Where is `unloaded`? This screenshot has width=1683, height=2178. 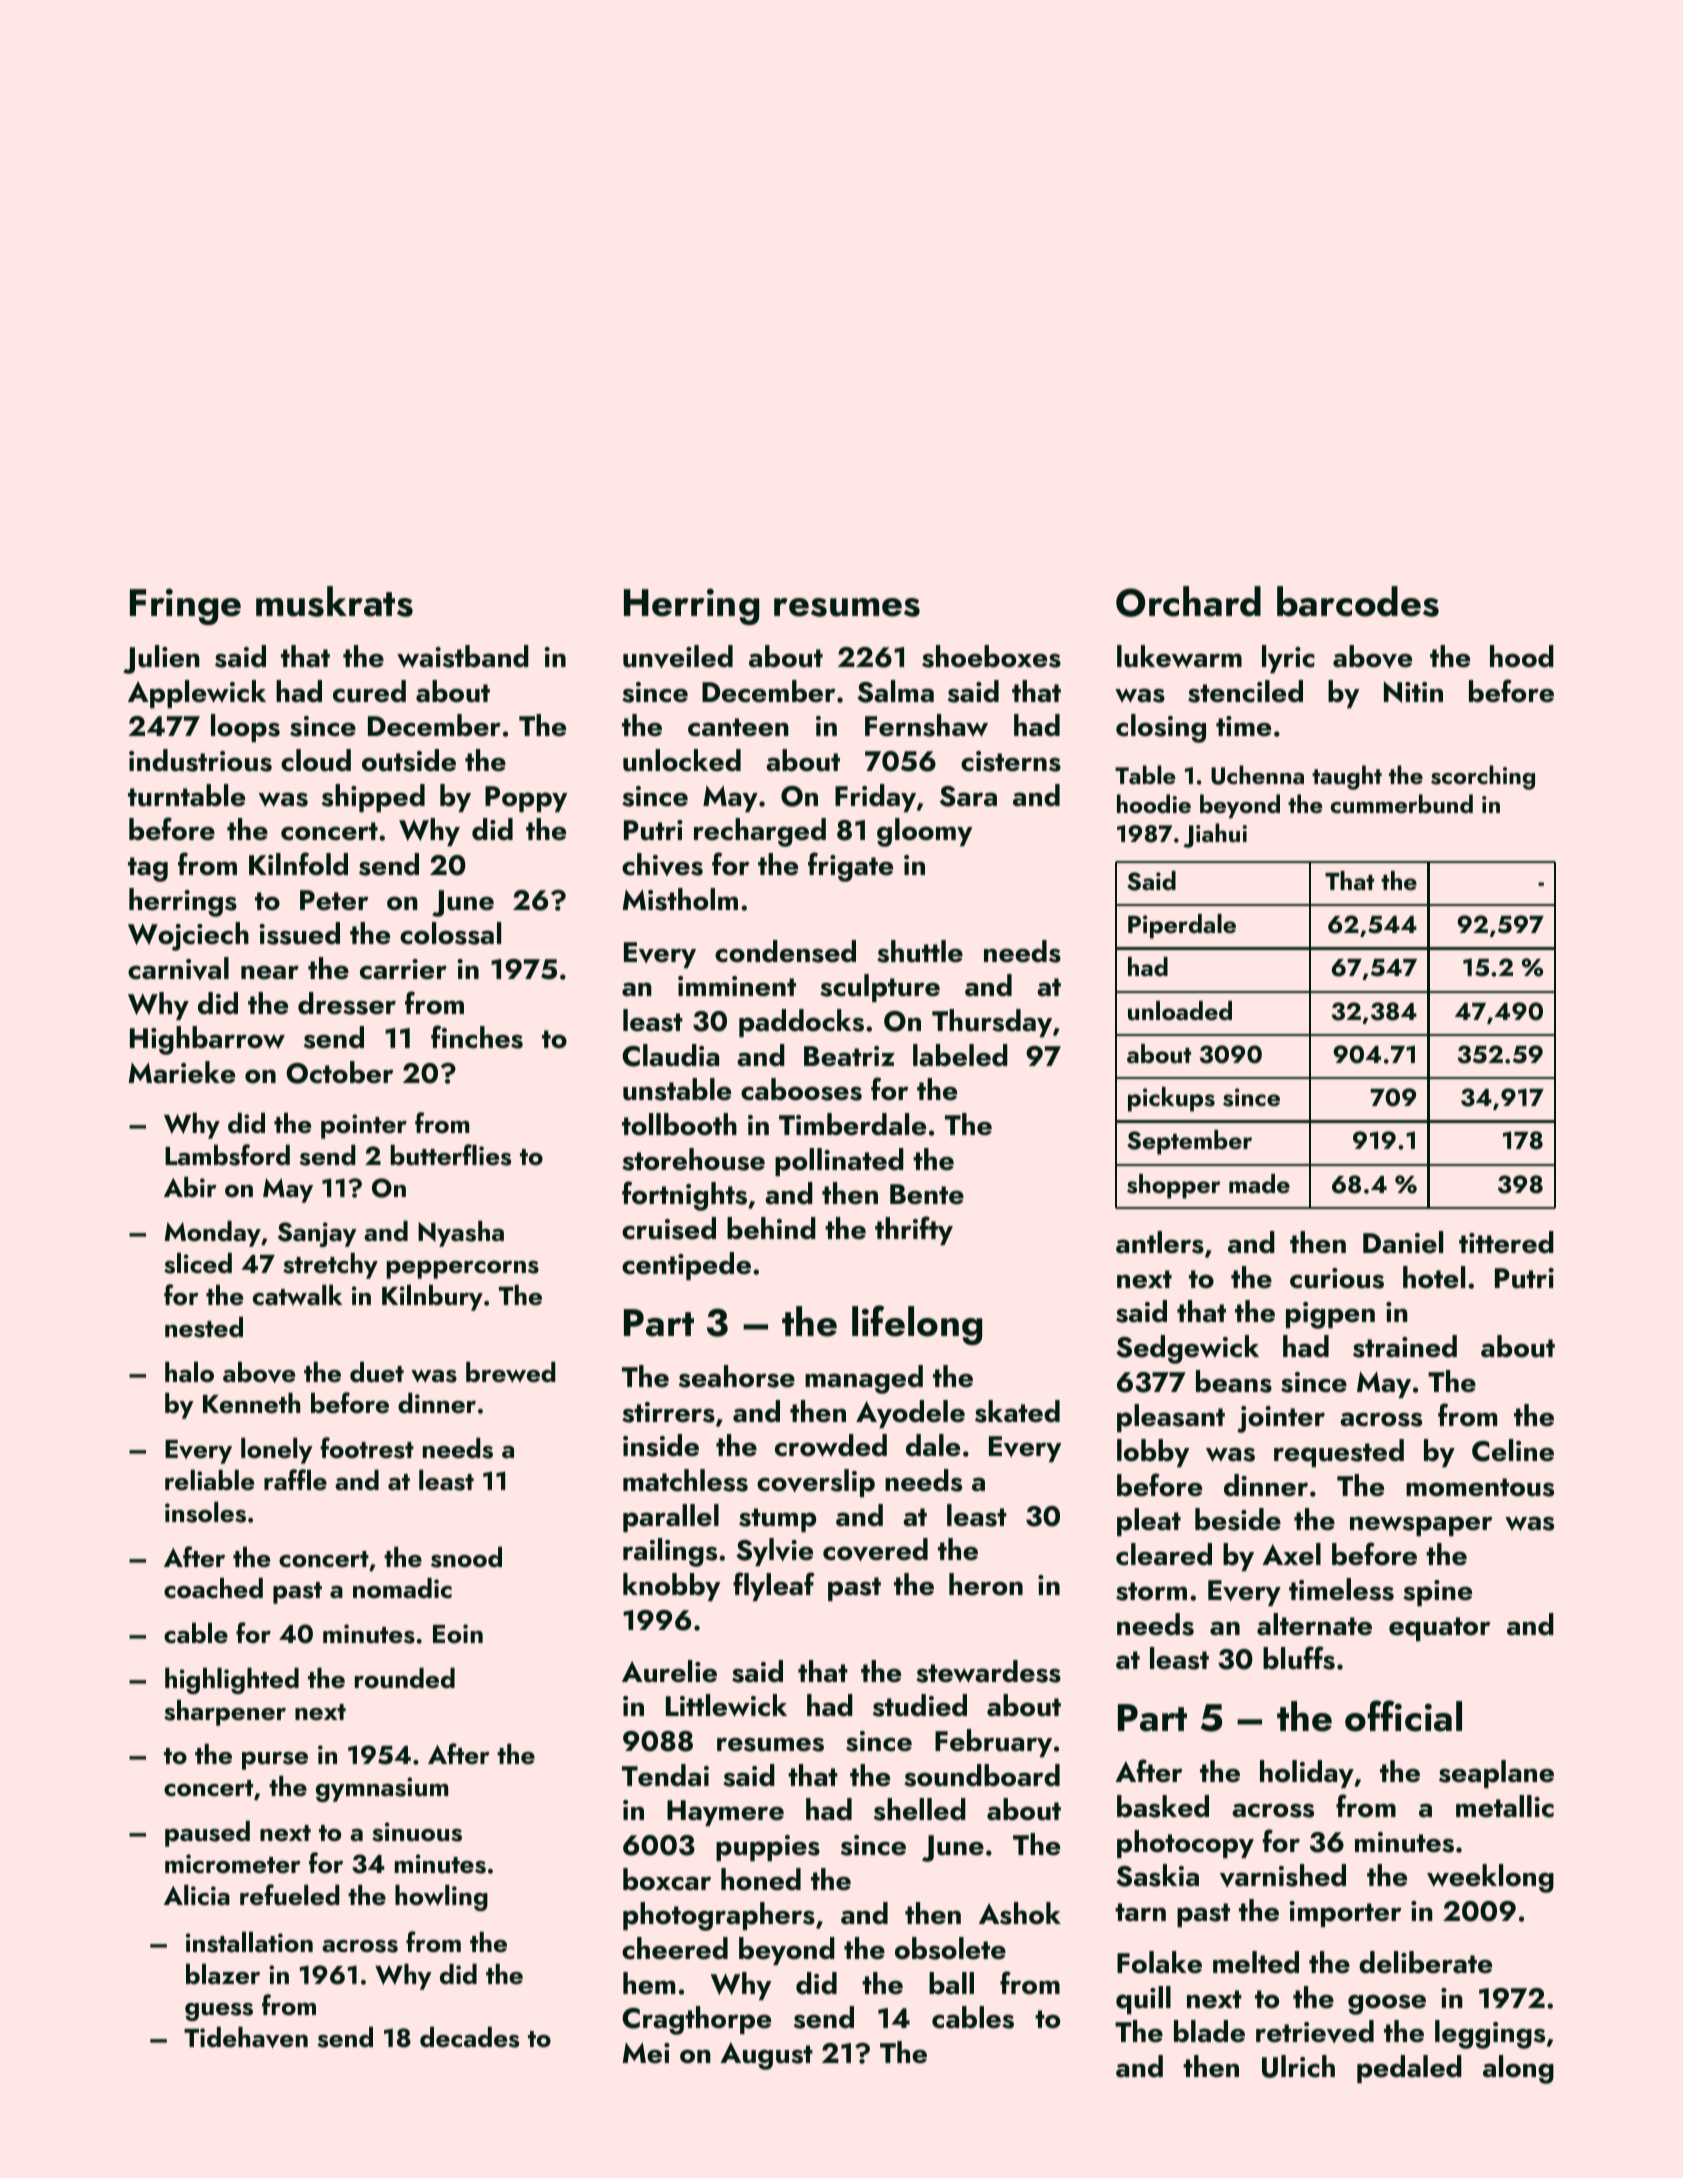
unloaded is located at coordinates (1180, 1011).
